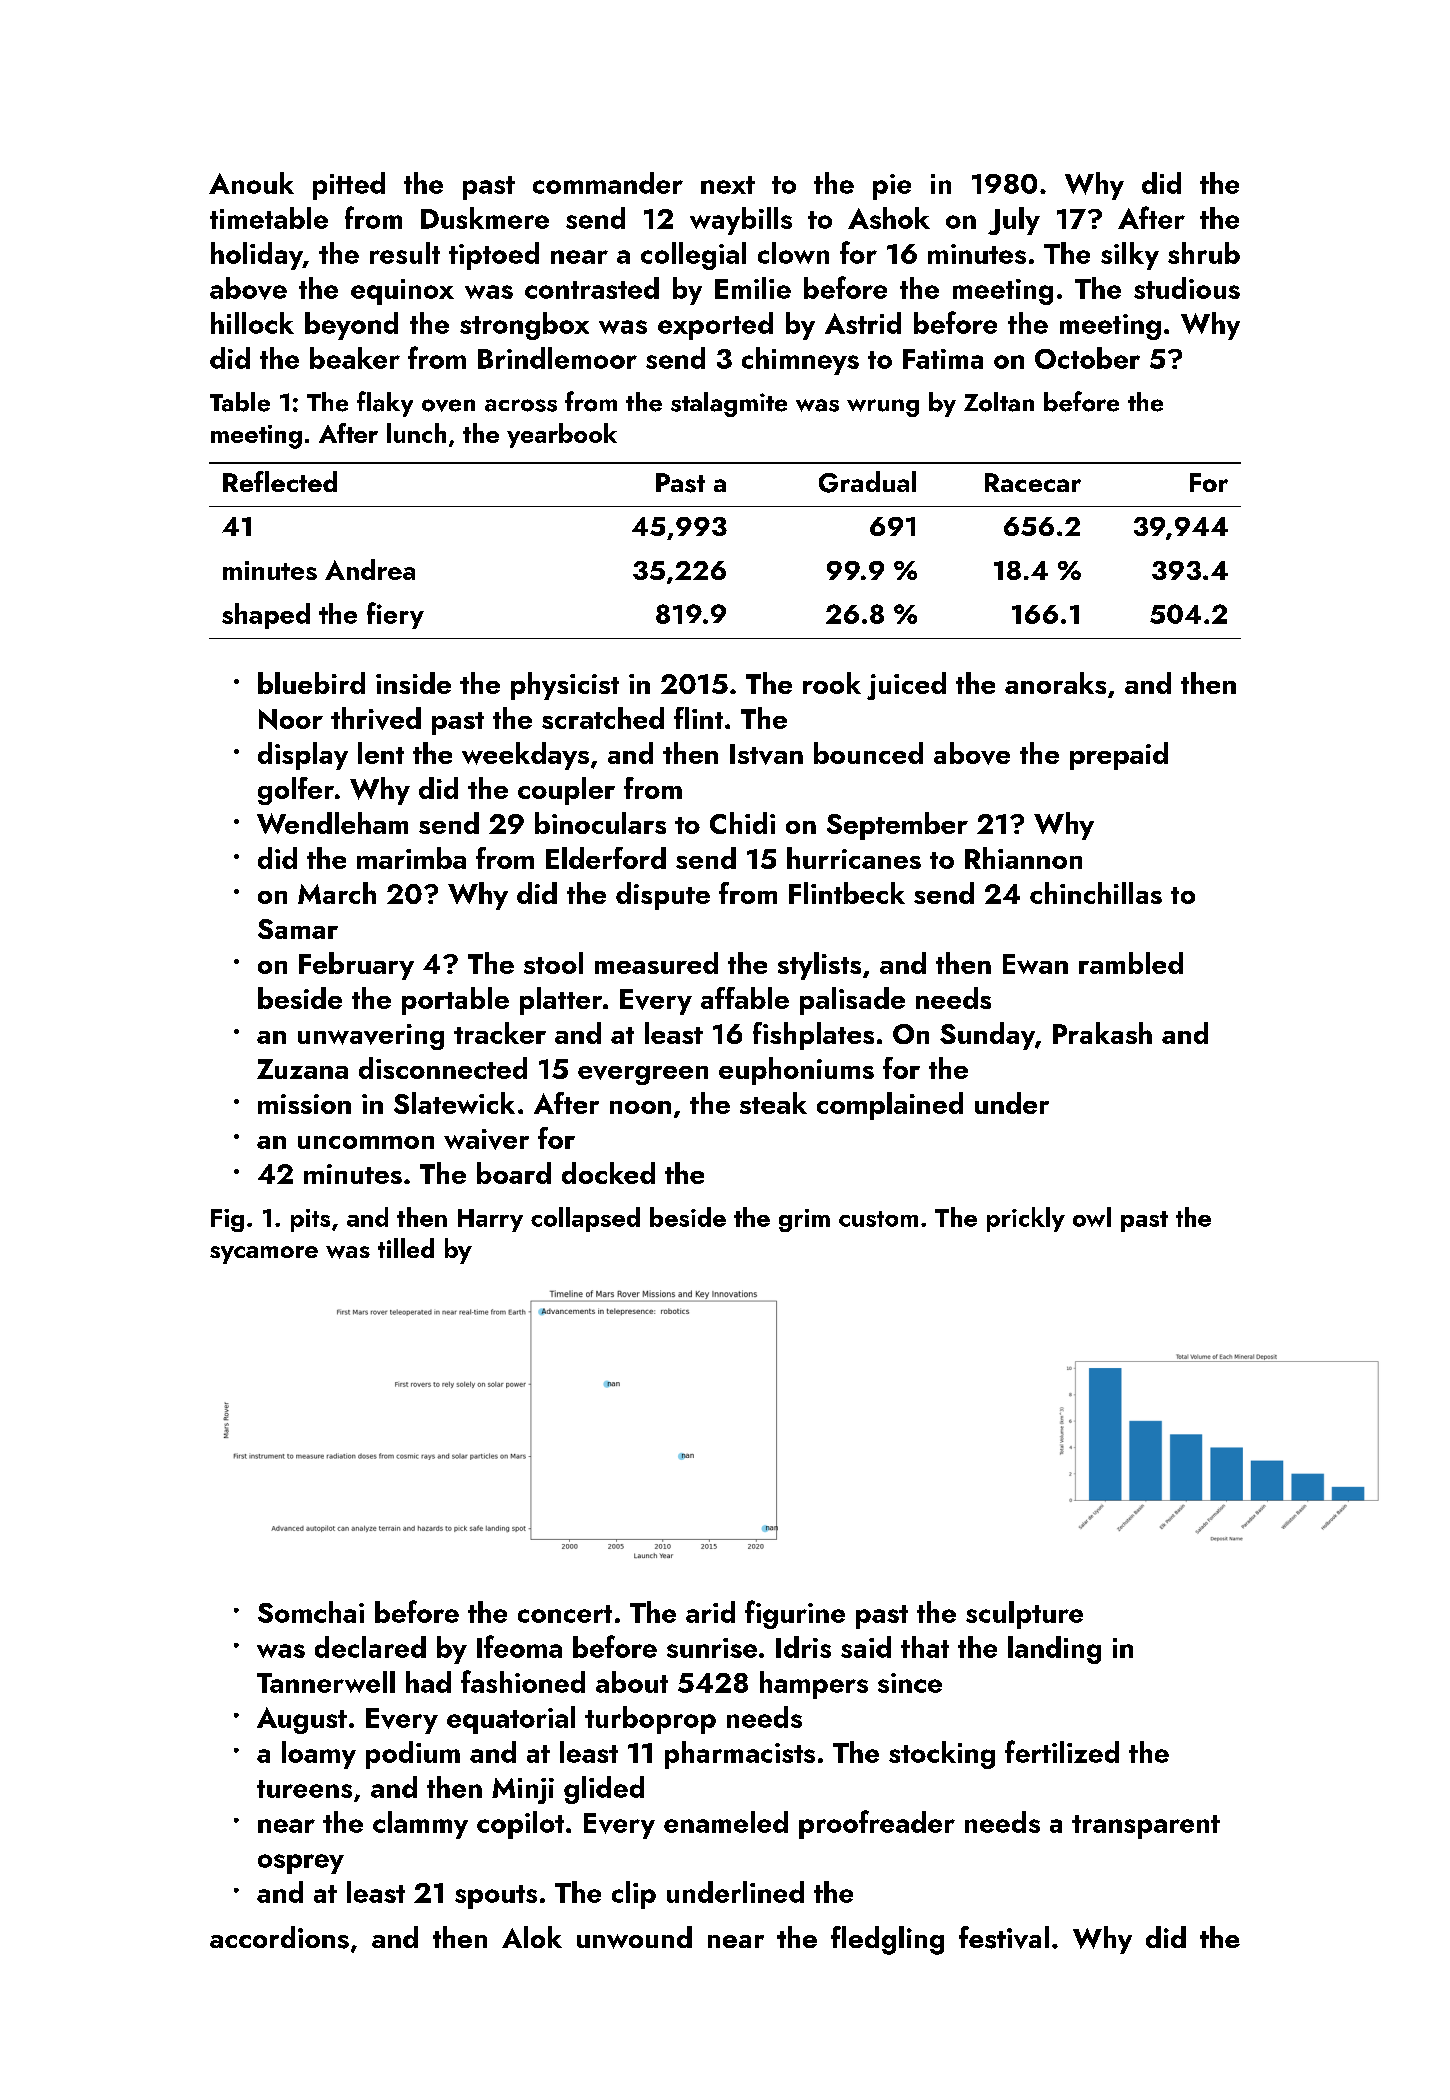 The height and width of the page is (2100, 1450). What do you see at coordinates (311, 1612) in the page?
I see `Somchai` at bounding box center [311, 1612].
